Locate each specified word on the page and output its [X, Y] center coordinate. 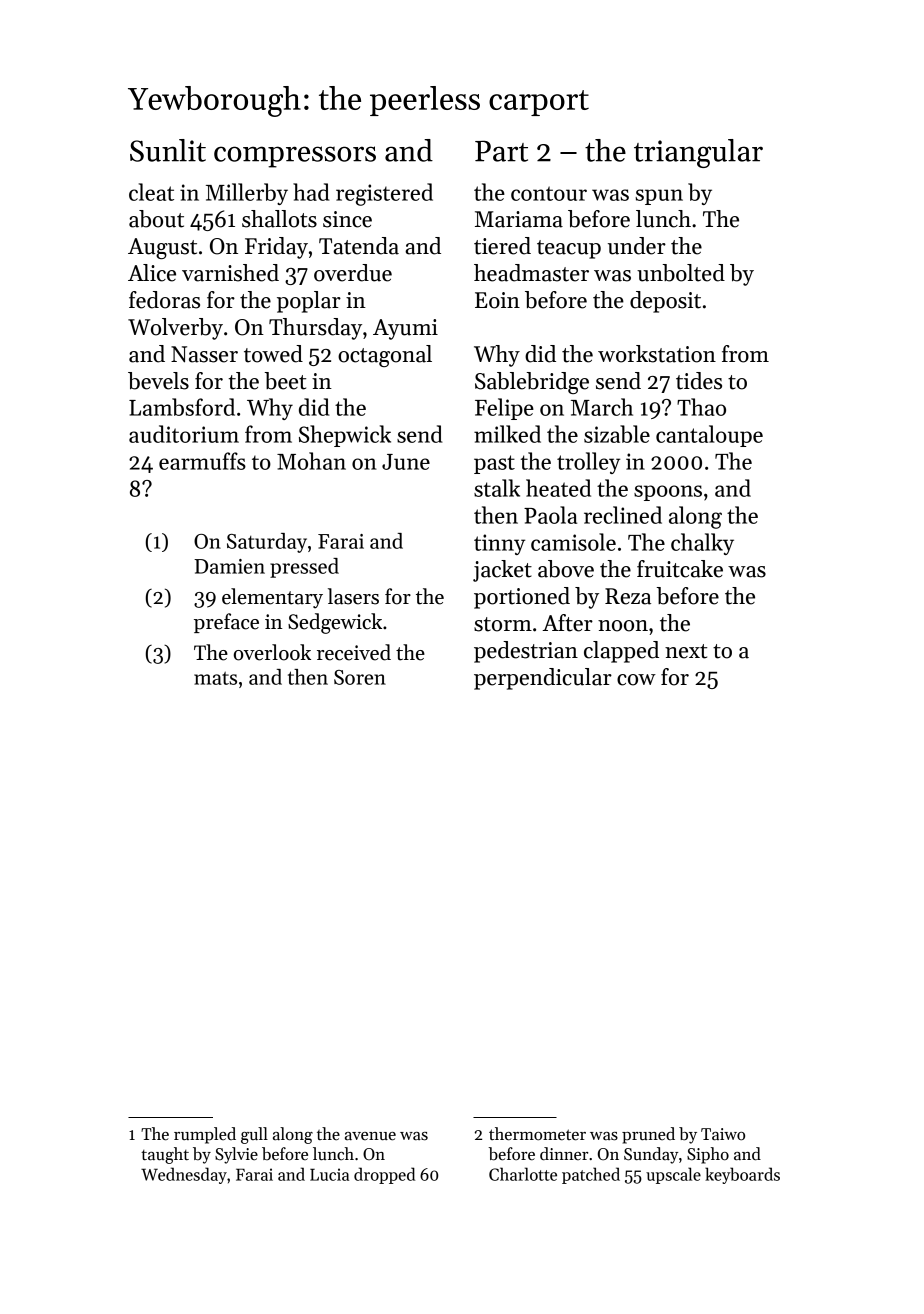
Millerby [247, 194]
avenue [370, 1136]
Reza [628, 596]
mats [215, 678]
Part [501, 151]
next [686, 651]
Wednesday [184, 1175]
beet [285, 381]
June [406, 462]
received [354, 652]
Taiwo [723, 1134]
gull [254, 1135]
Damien [229, 566]
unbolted [681, 273]
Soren [360, 677]
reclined [623, 515]
